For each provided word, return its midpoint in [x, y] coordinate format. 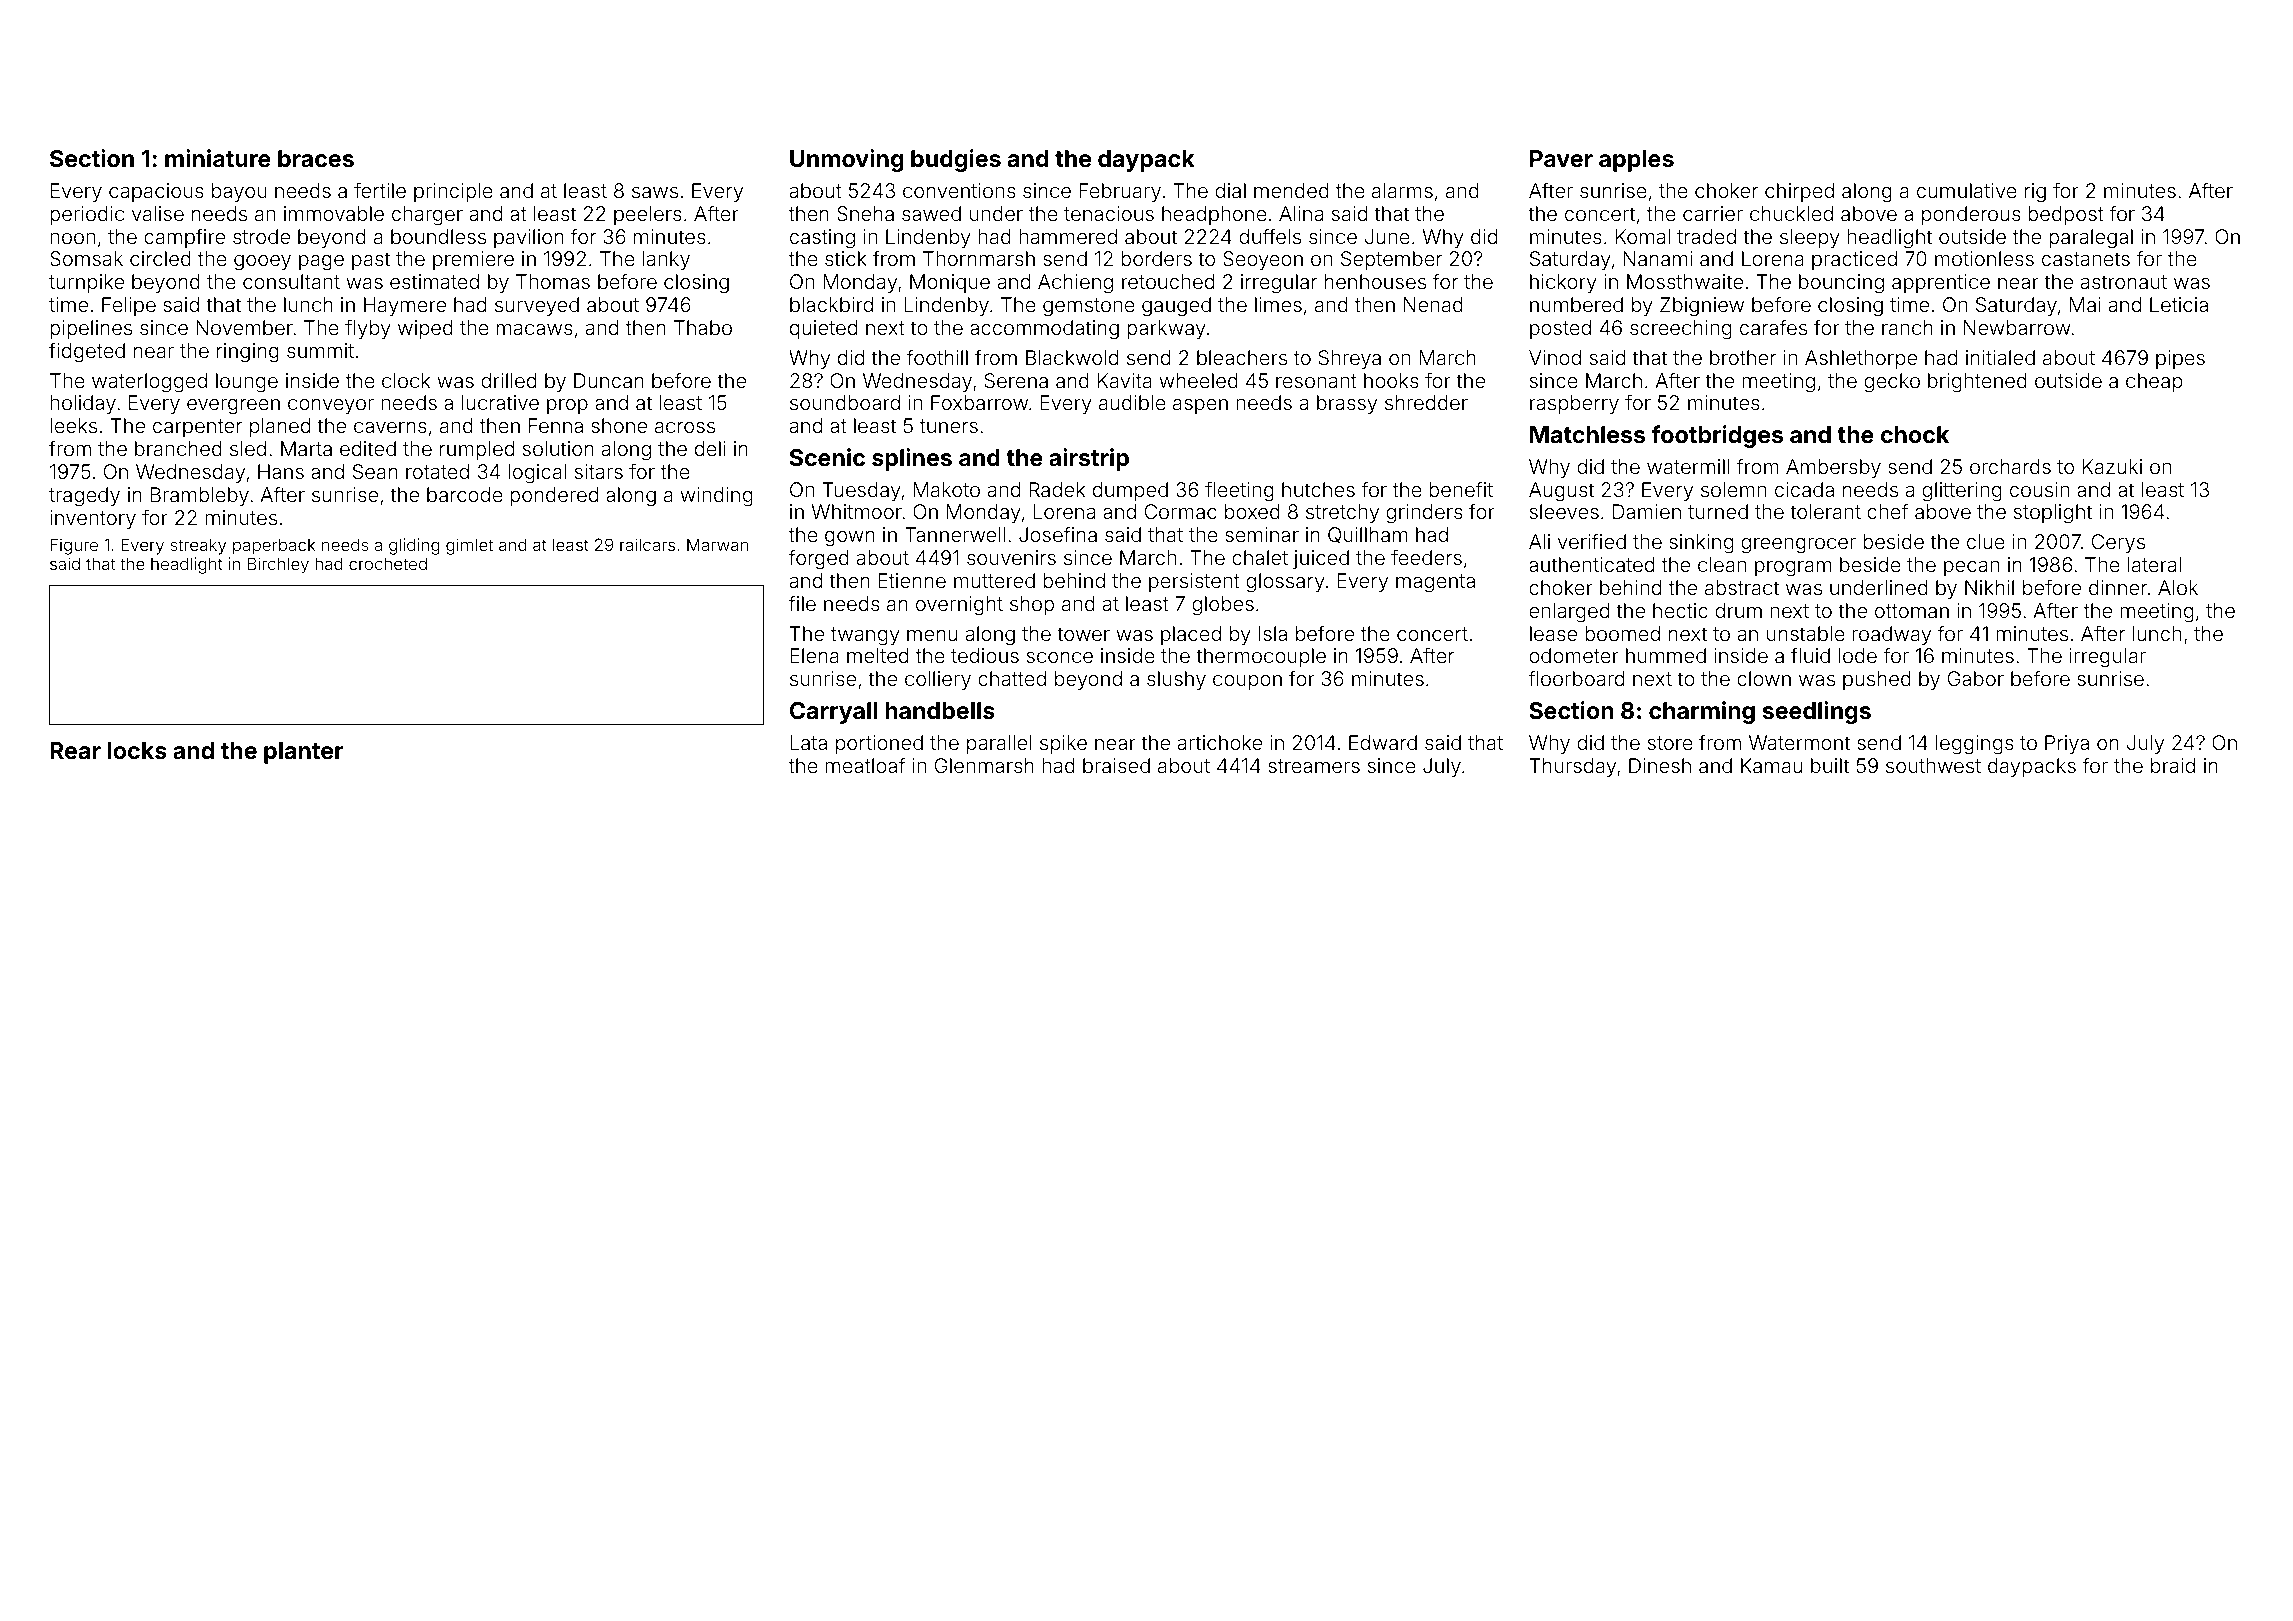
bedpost [2066, 215]
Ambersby [1833, 468]
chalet [1260, 557]
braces [316, 158]
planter [303, 753]
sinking [1701, 544]
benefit [1461, 489]
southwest [1933, 765]
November [244, 327]
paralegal [2091, 239]
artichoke [1220, 742]
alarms [1402, 190]
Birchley [278, 565]
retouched [1168, 281]
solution [558, 448]
